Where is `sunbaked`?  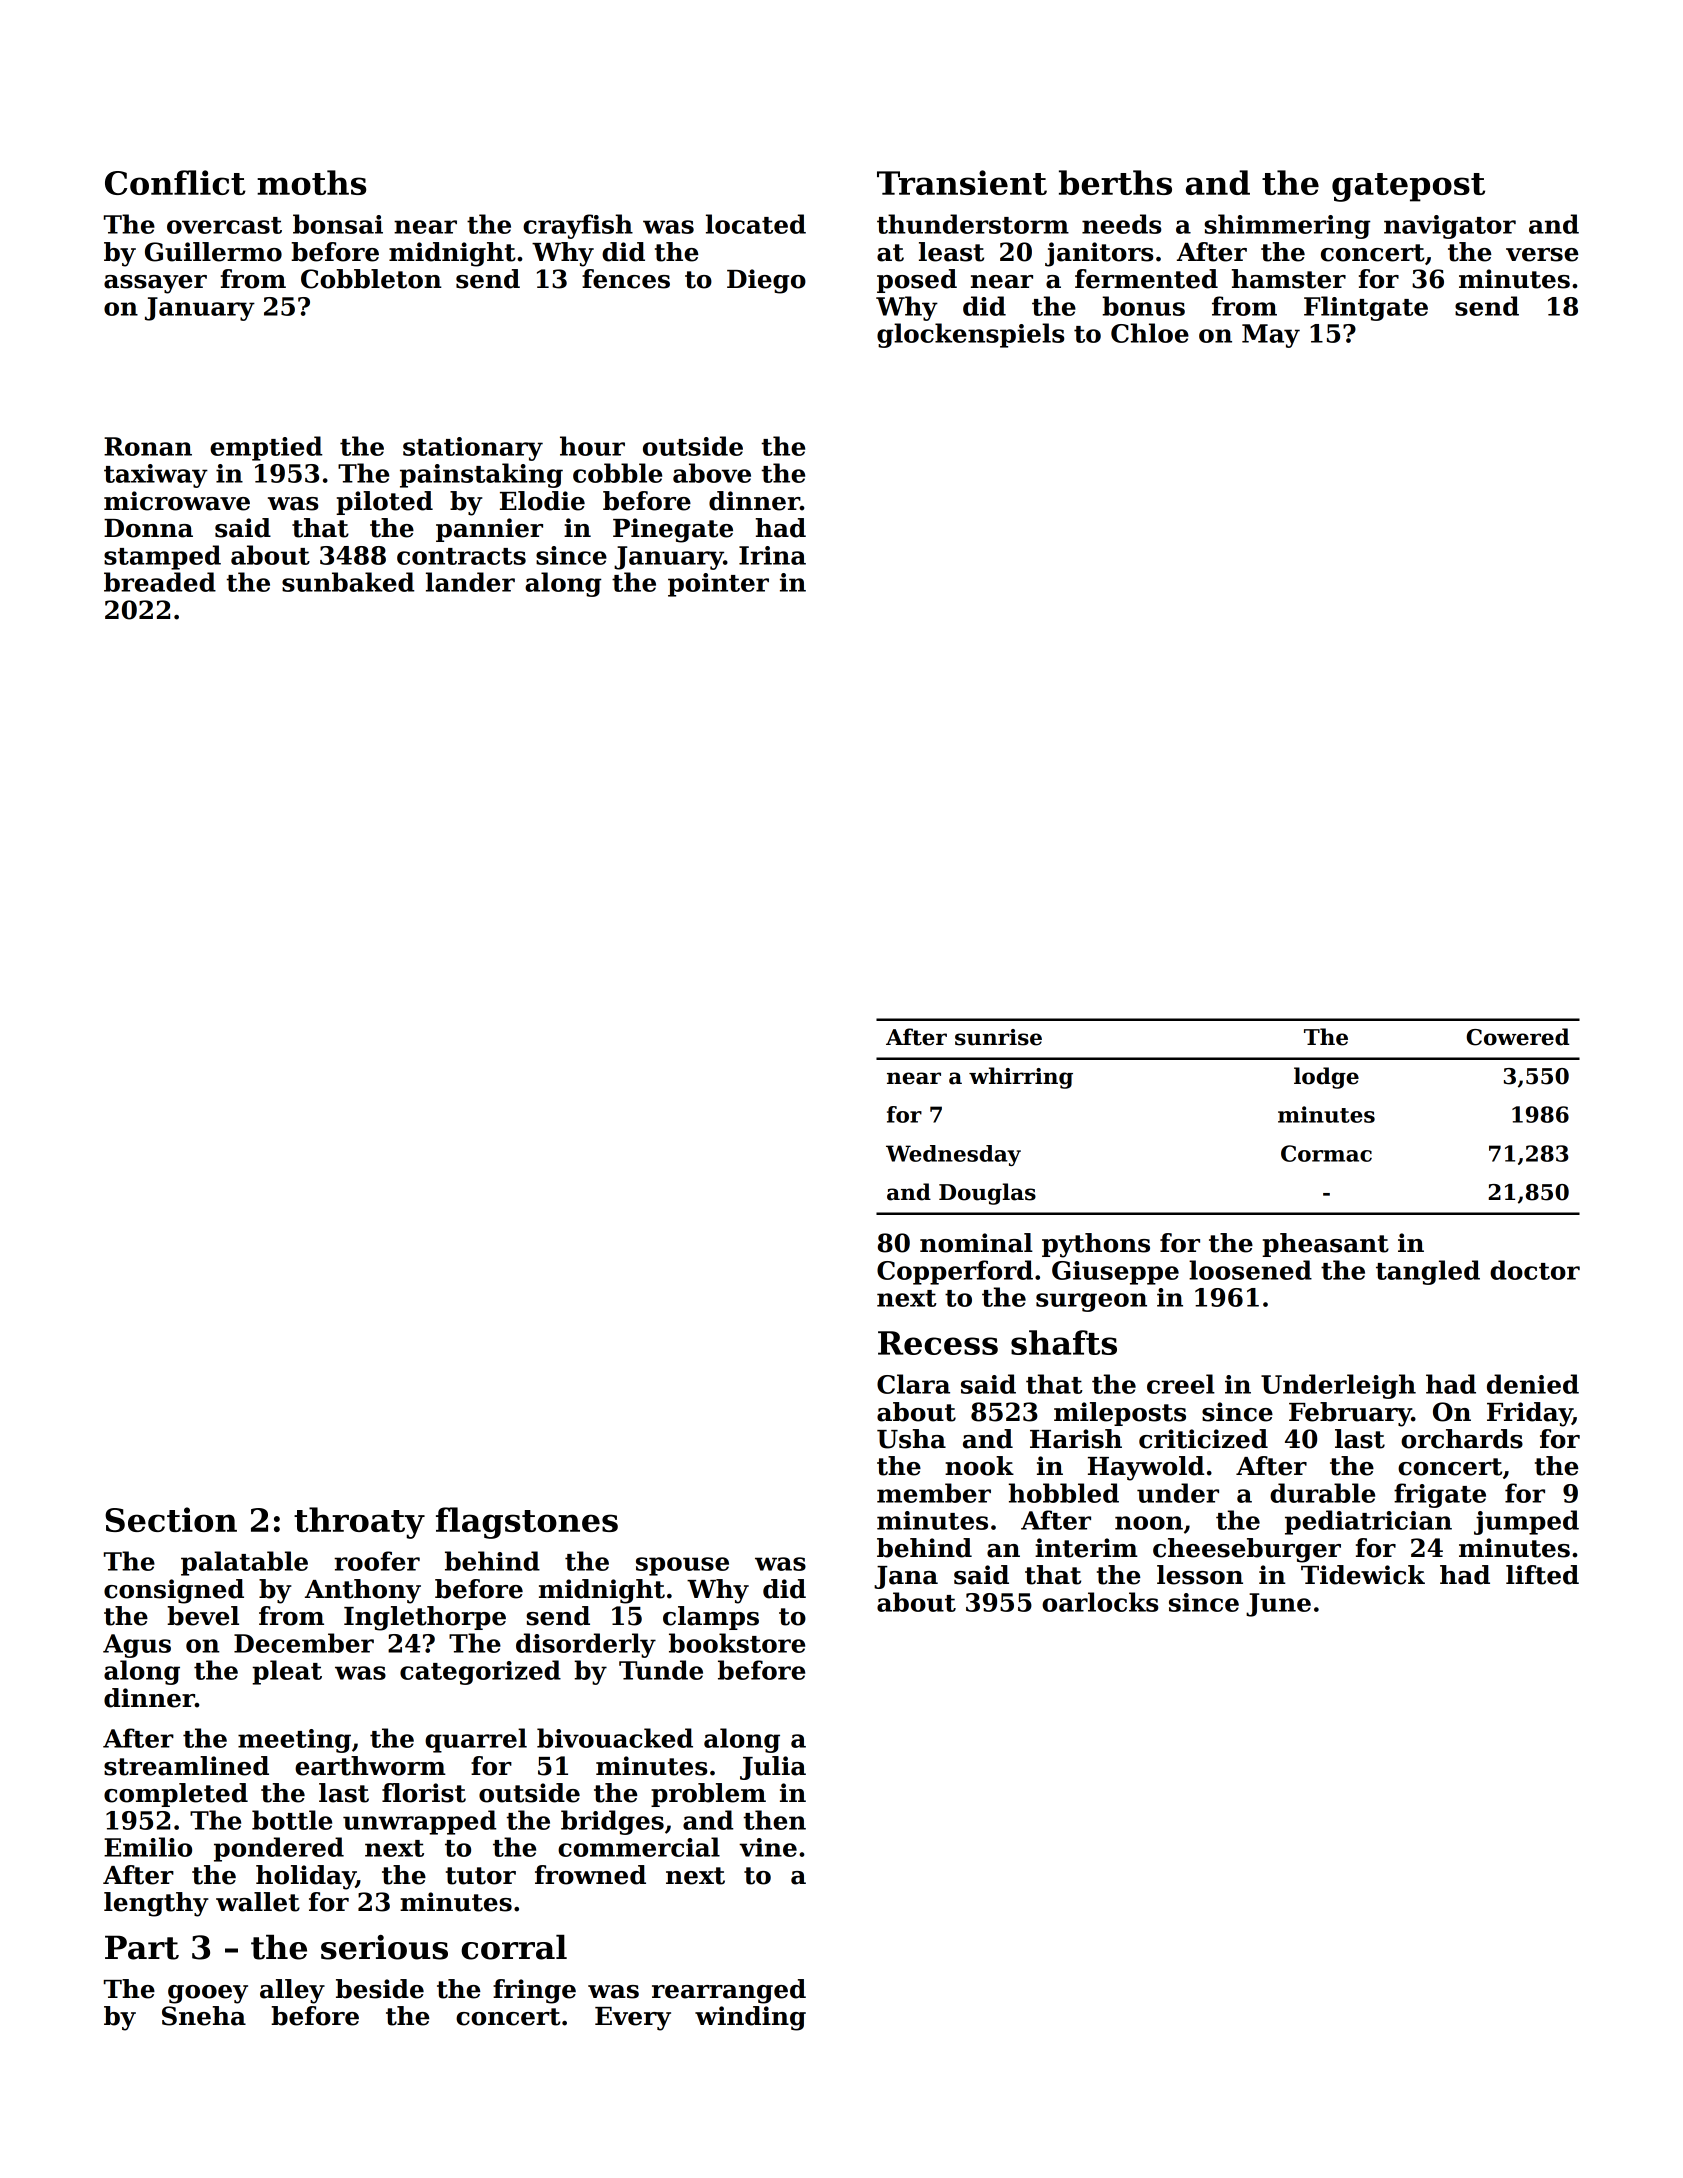
sunbaked is located at coordinates (348, 582).
